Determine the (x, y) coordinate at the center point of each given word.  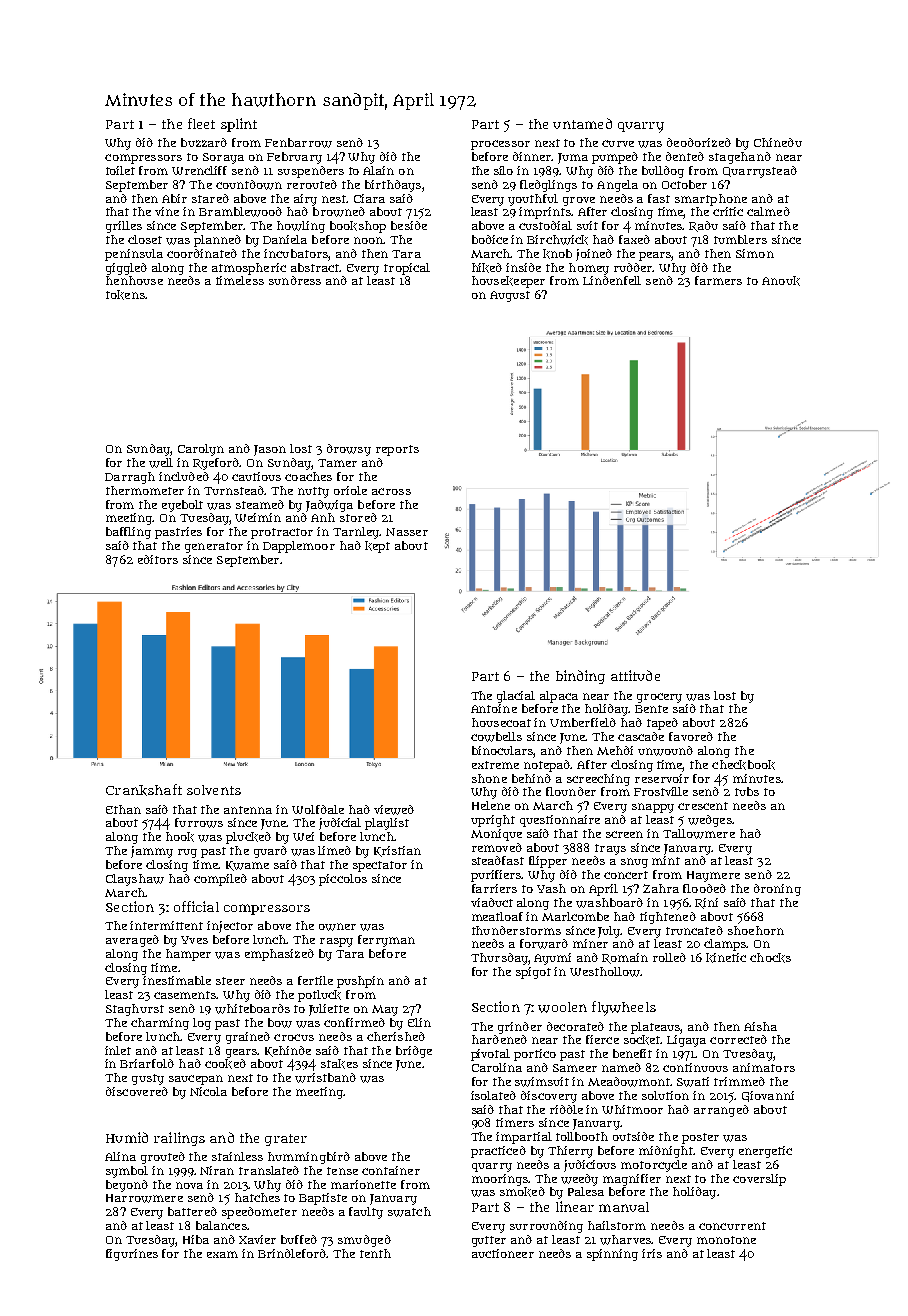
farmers (718, 280)
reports (397, 450)
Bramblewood (240, 212)
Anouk (781, 281)
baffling (128, 533)
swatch (409, 1212)
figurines (132, 1255)
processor (500, 145)
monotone (726, 1240)
